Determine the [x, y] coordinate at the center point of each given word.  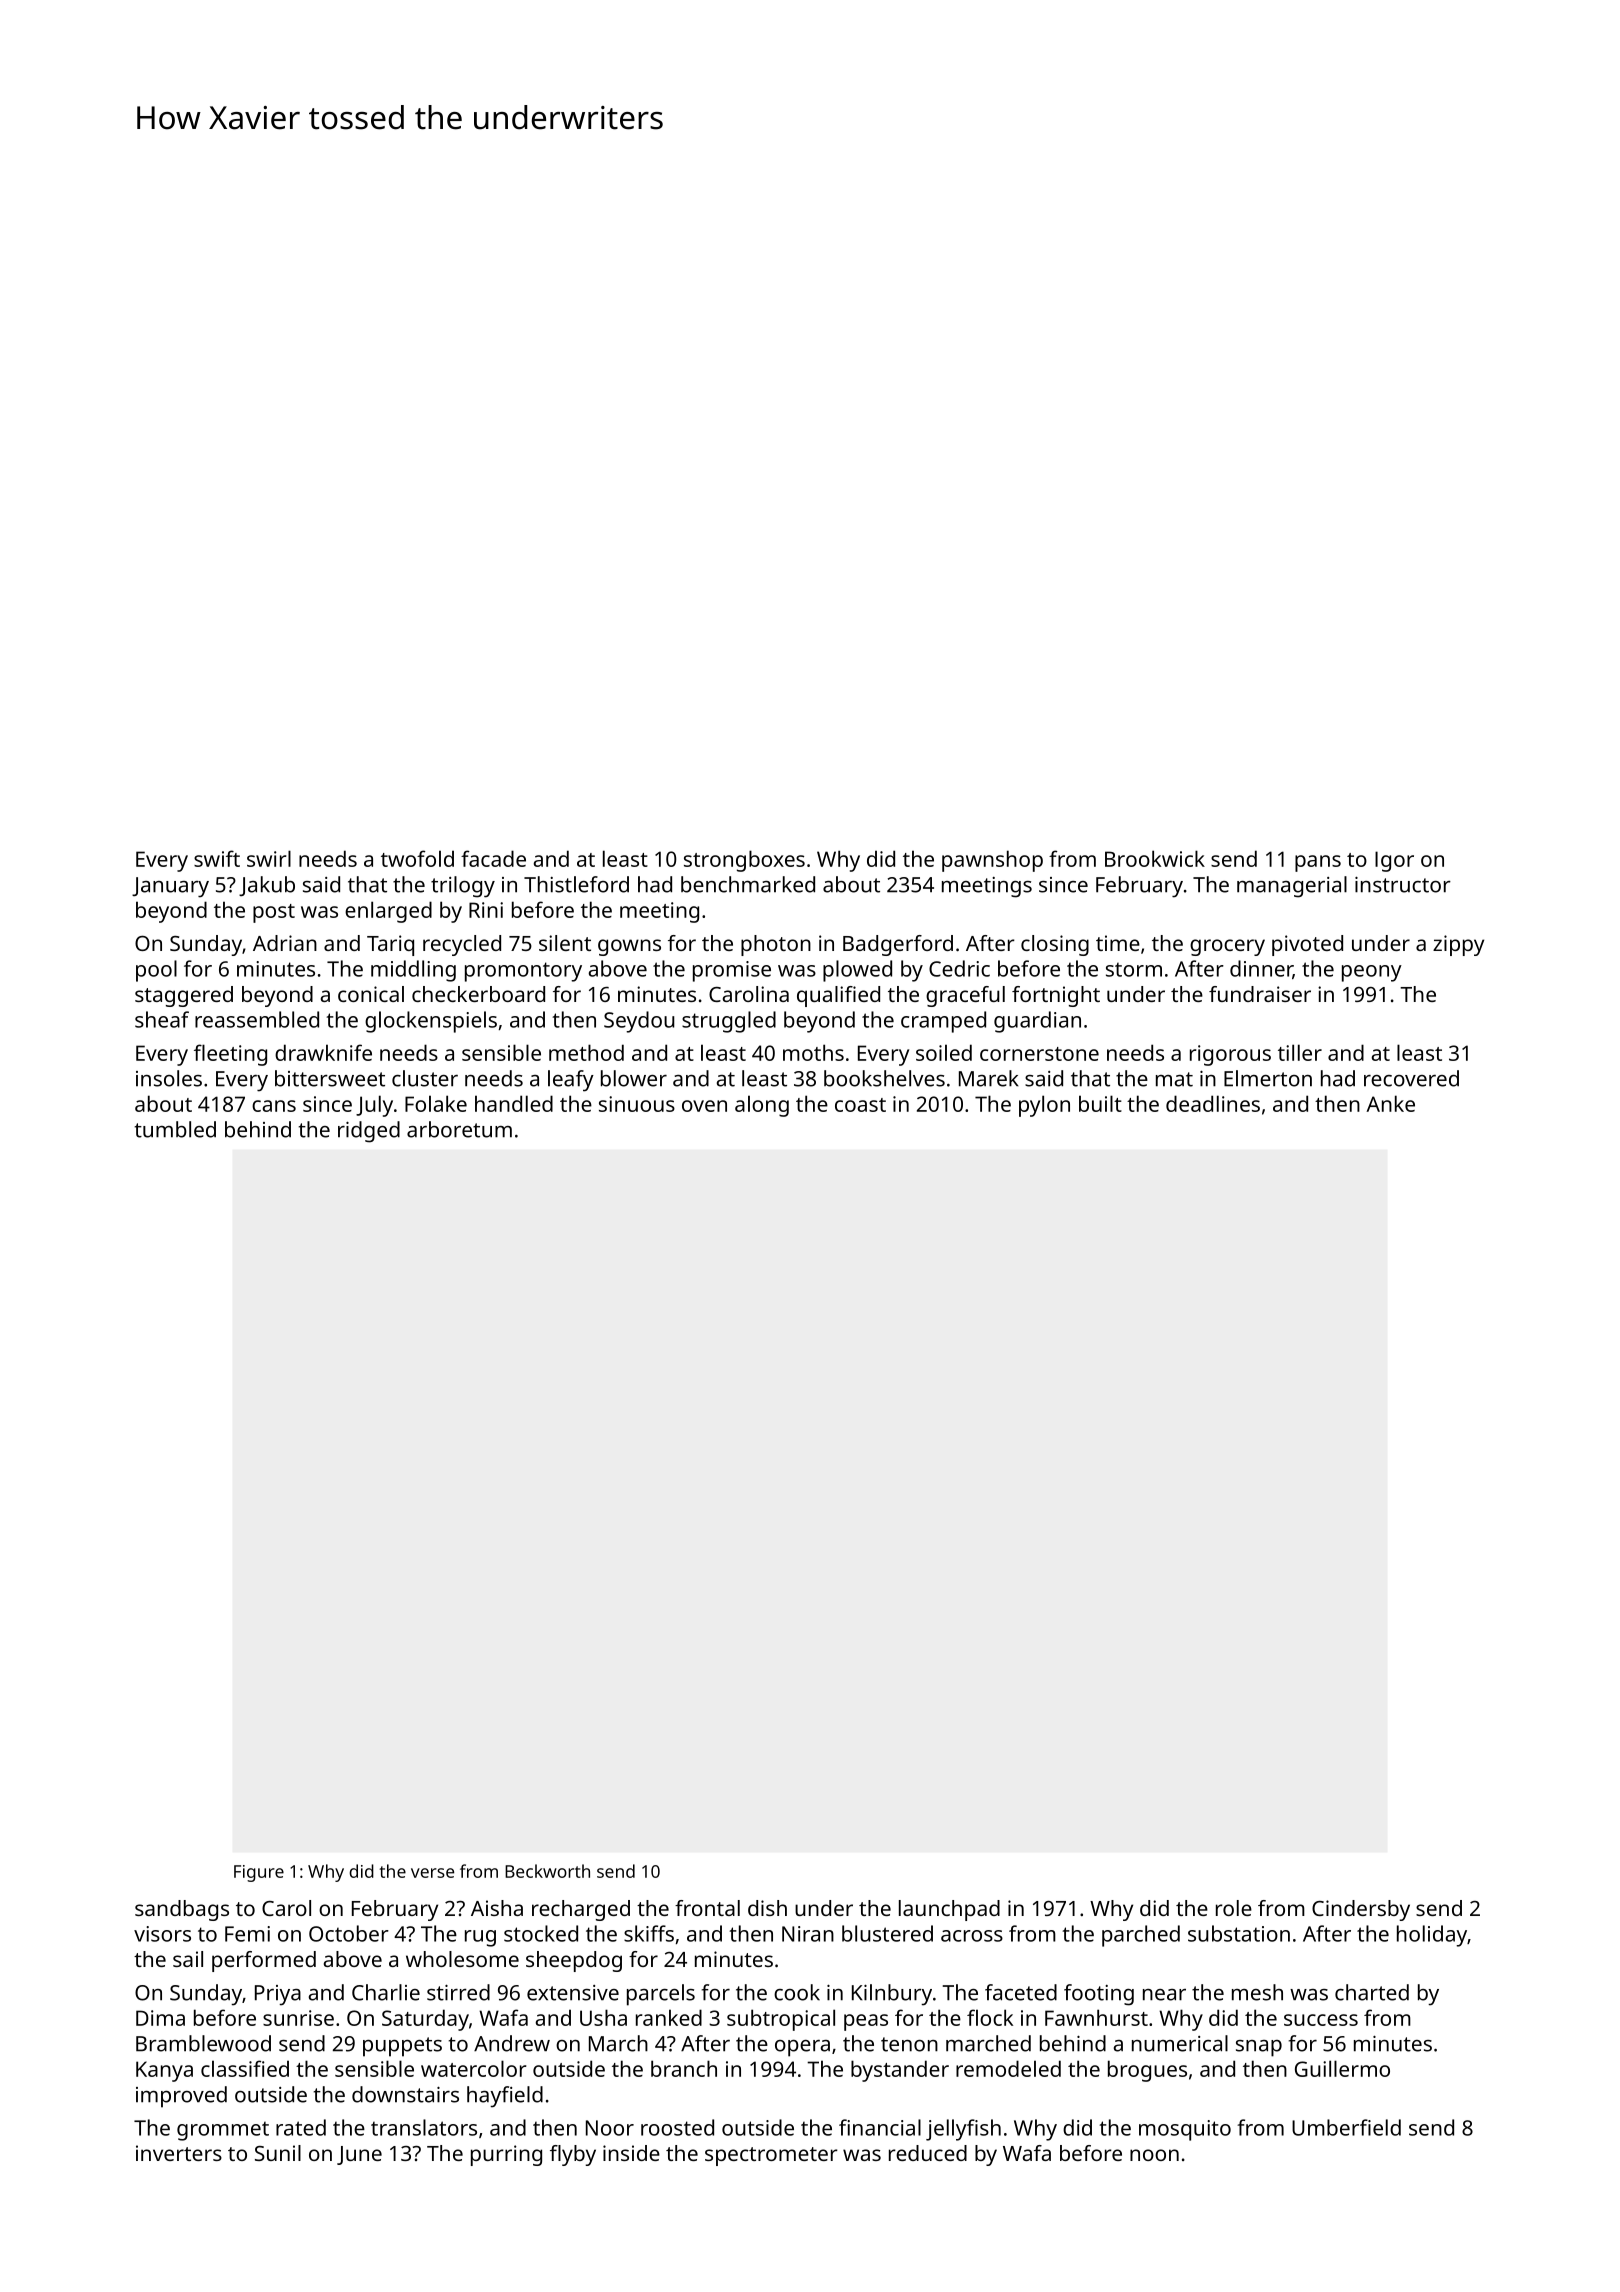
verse [432, 1873]
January [170, 887]
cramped [943, 1022]
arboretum [459, 1129]
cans [274, 1106]
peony [1372, 973]
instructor [1403, 884]
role [1234, 1908]
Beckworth [547, 1871]
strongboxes [744, 861]
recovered [1411, 1078]
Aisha [497, 1908]
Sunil [278, 2153]
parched [1141, 1936]
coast [860, 1105]
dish [767, 1908]
